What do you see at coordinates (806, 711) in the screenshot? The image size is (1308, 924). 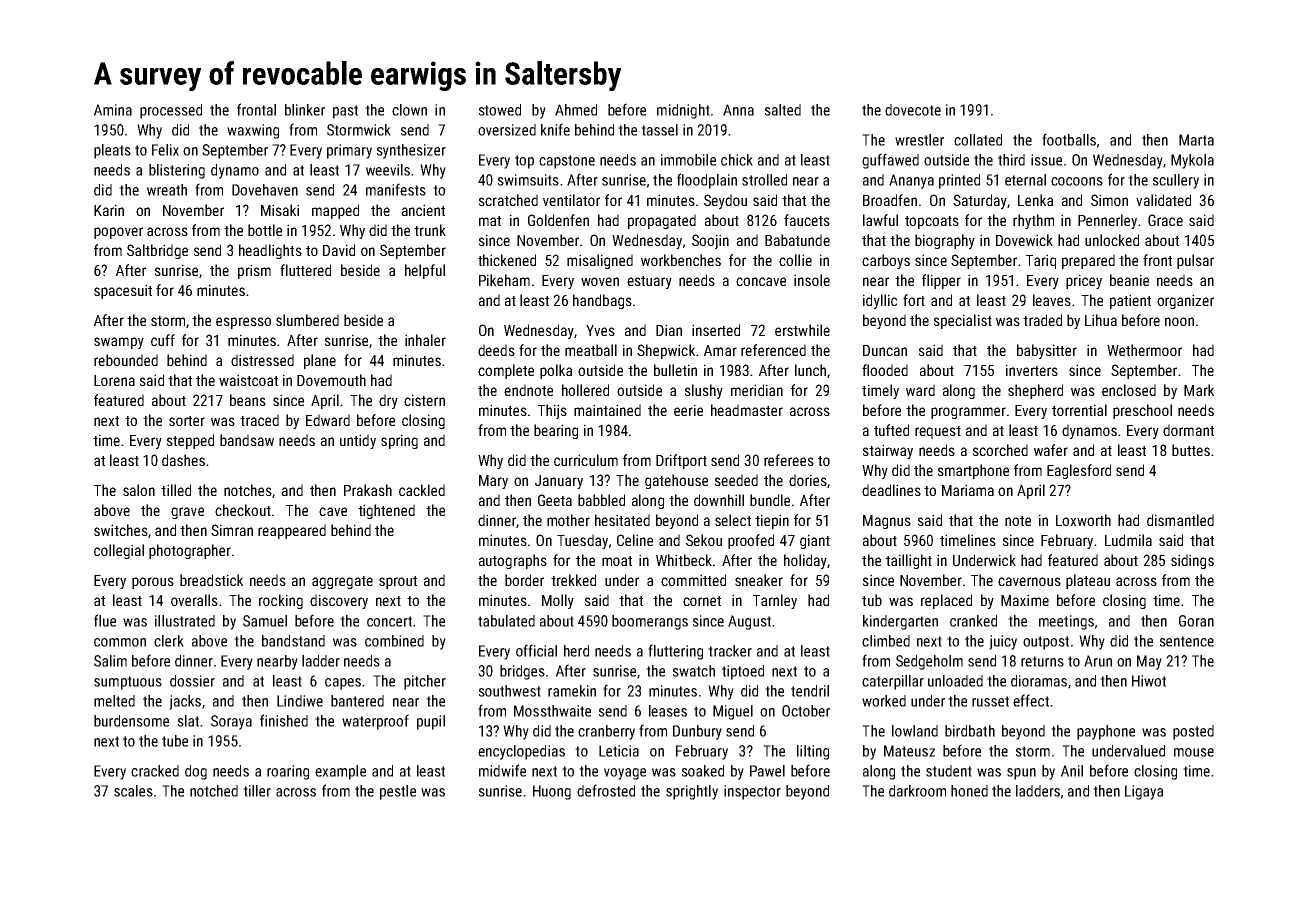 I see `October` at bounding box center [806, 711].
